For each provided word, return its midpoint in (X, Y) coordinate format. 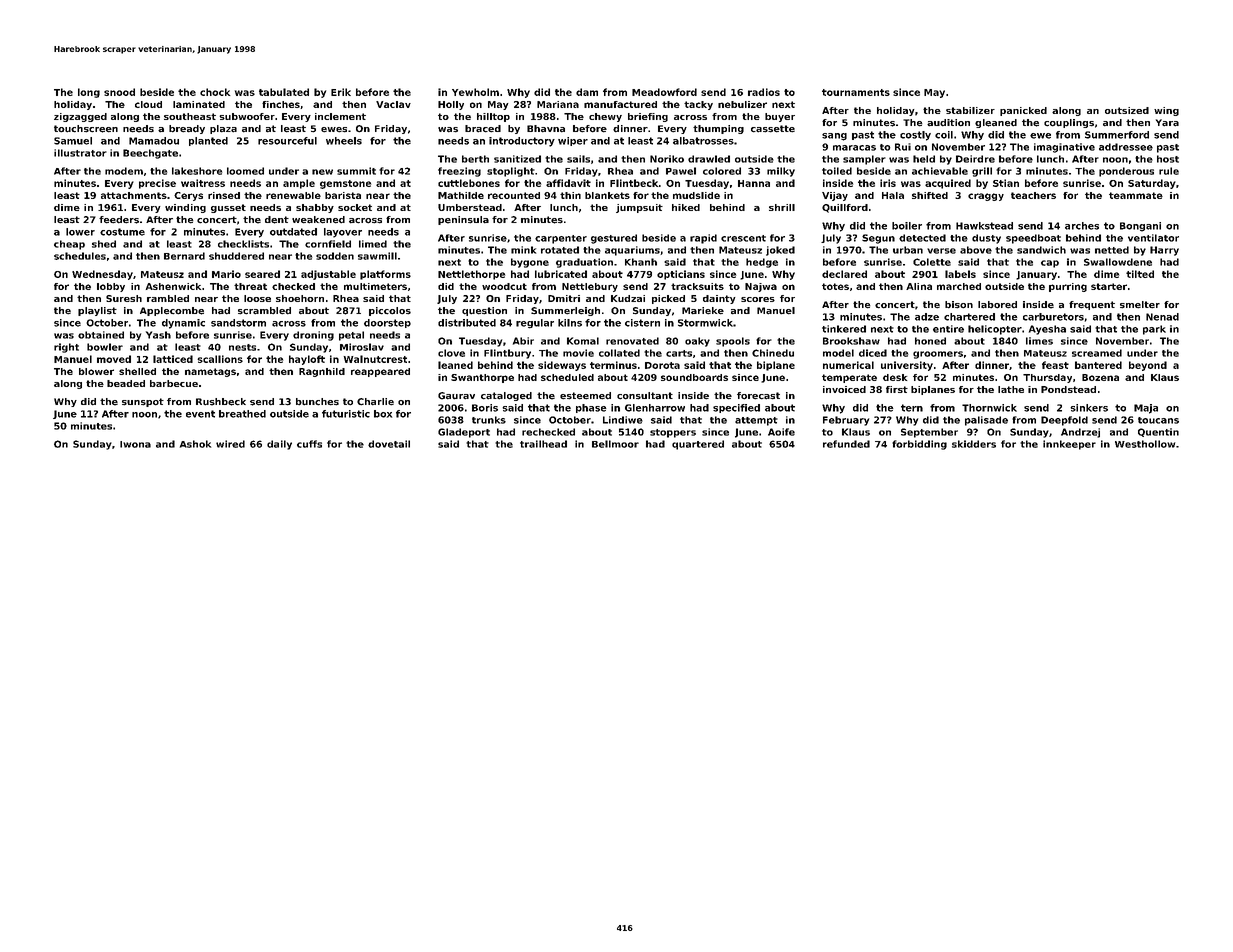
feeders (119, 220)
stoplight (511, 172)
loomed (245, 171)
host (1168, 159)
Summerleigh (565, 311)
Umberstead (470, 207)
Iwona (135, 444)
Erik (341, 92)
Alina (919, 286)
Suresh (124, 298)
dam (587, 92)
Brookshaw (851, 341)
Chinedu (773, 353)
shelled (137, 371)
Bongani (1140, 227)
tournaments (856, 92)
